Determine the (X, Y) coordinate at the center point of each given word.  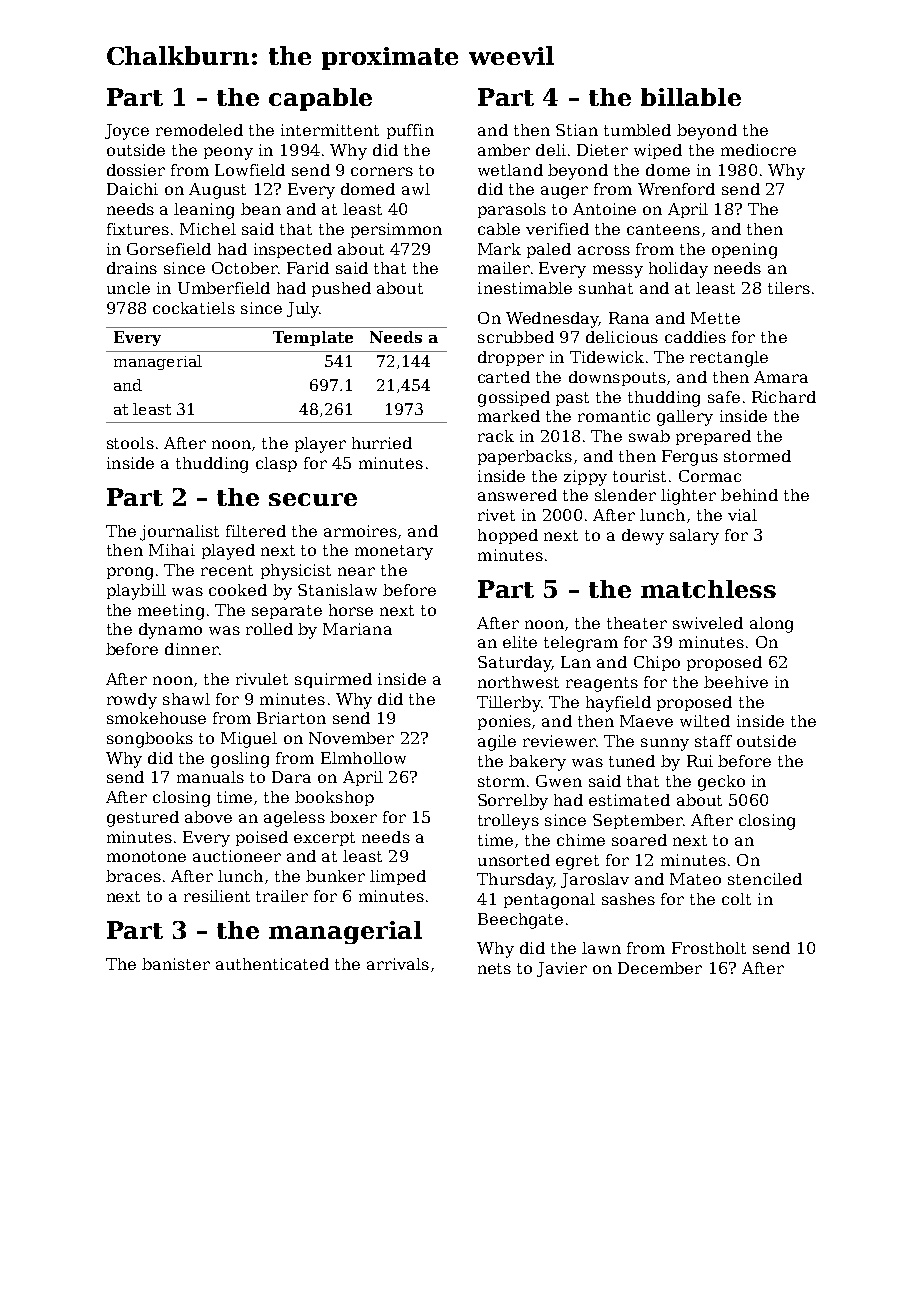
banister (176, 964)
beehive (736, 682)
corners (382, 171)
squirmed (333, 680)
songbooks (150, 740)
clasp (276, 464)
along (771, 625)
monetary (394, 552)
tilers (789, 288)
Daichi (132, 189)
